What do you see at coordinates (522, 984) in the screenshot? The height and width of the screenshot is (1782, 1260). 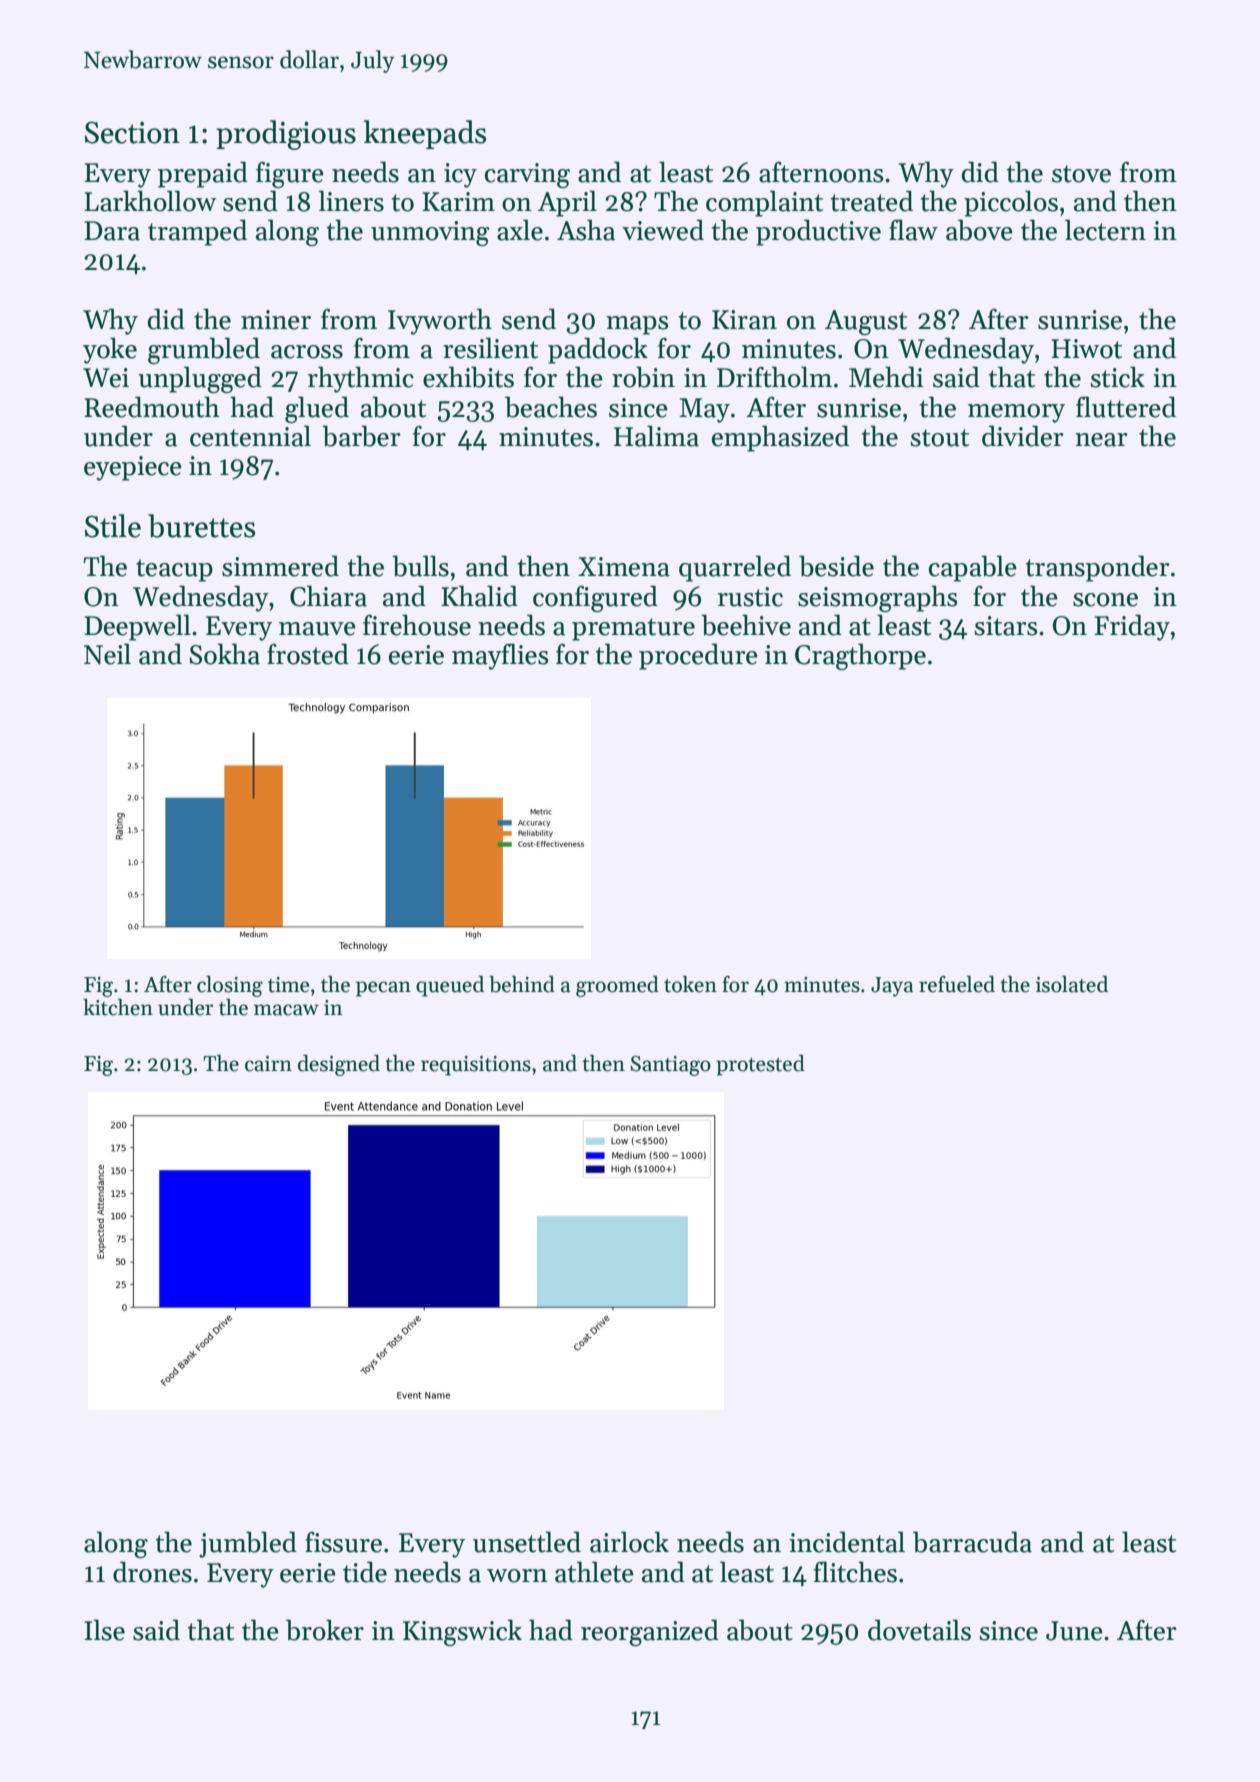 I see `behind` at bounding box center [522, 984].
